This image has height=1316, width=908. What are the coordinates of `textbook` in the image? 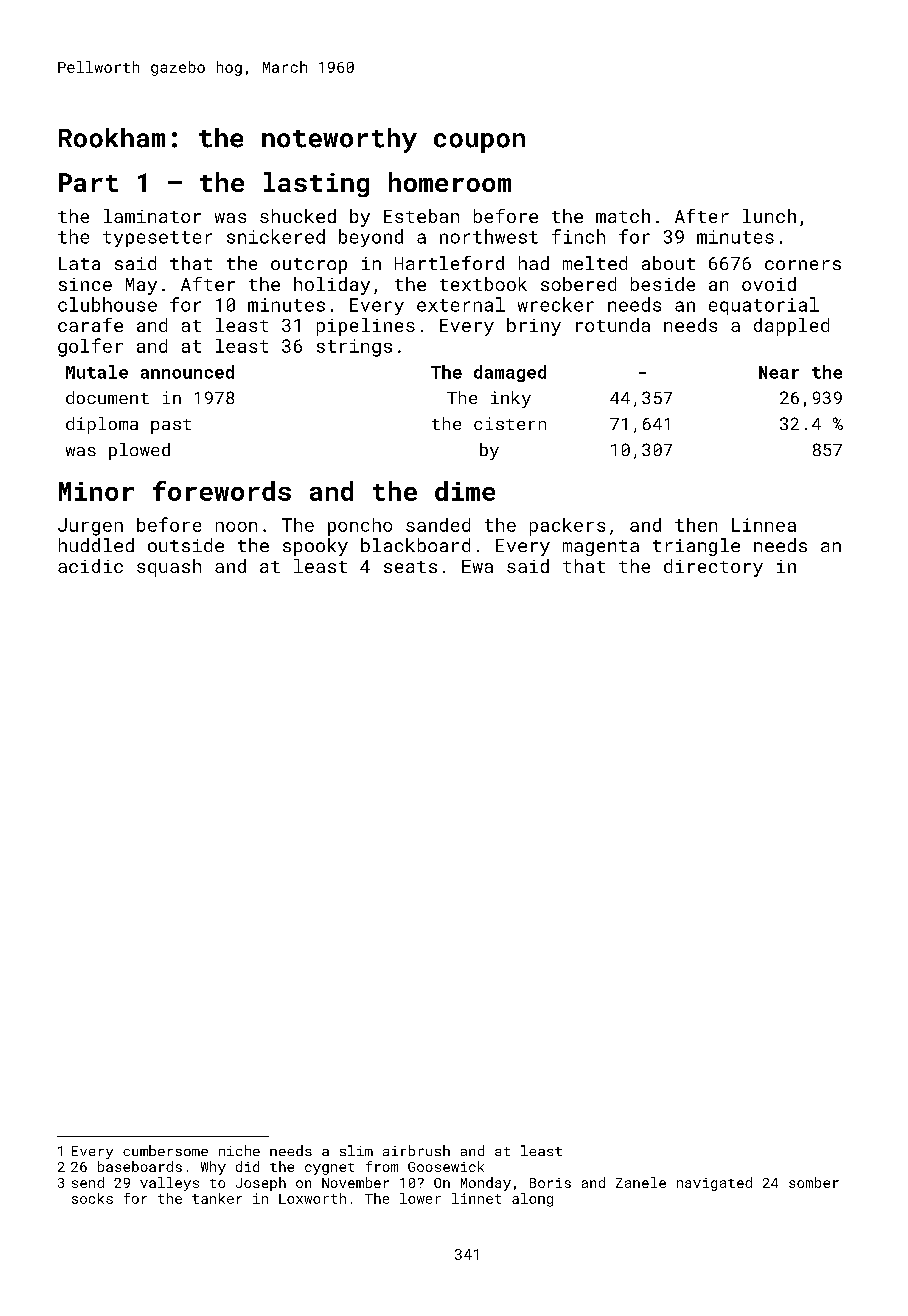 It's located at (483, 284).
